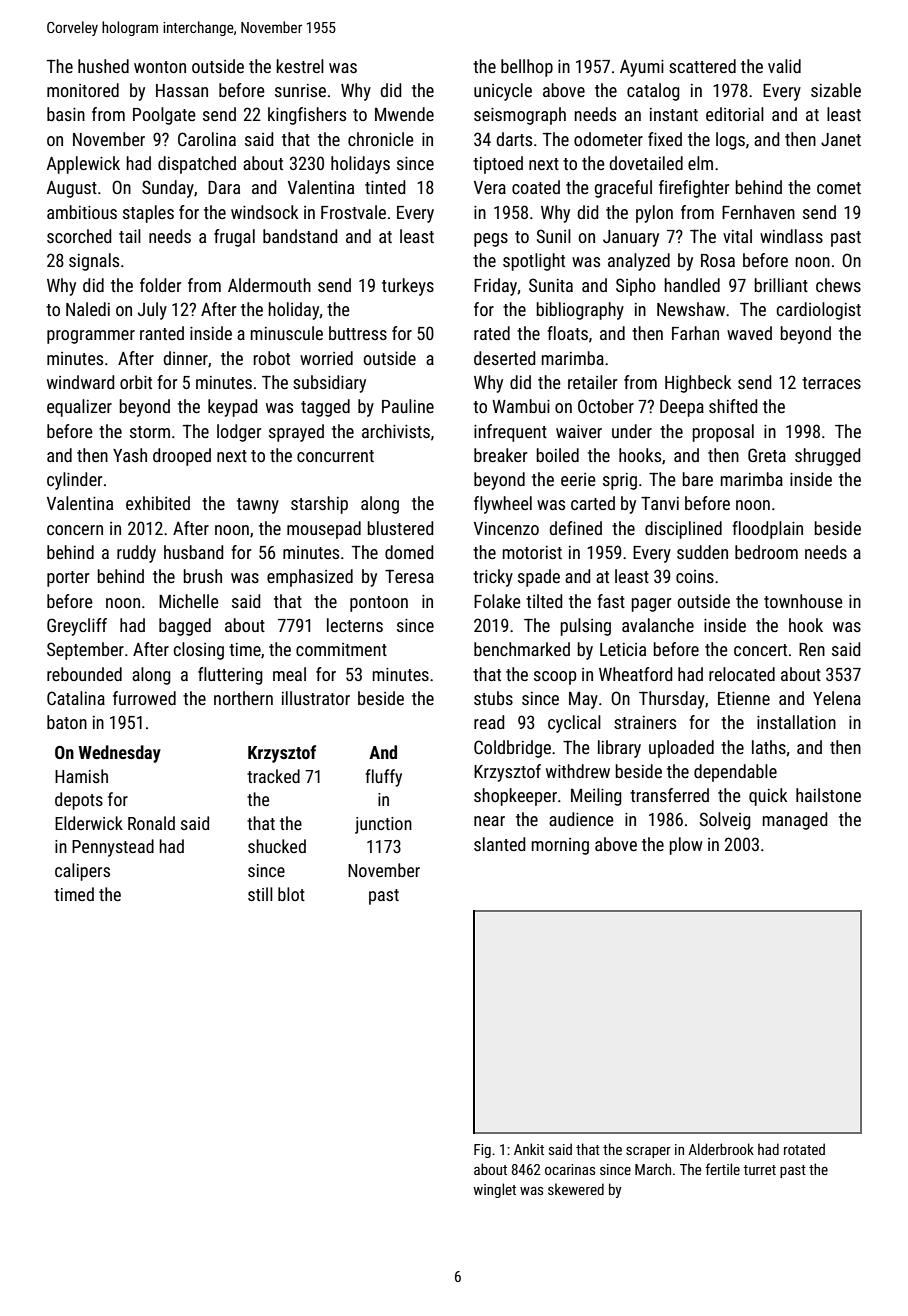  Describe the element at coordinates (784, 66) in the screenshot. I see `valid` at that location.
